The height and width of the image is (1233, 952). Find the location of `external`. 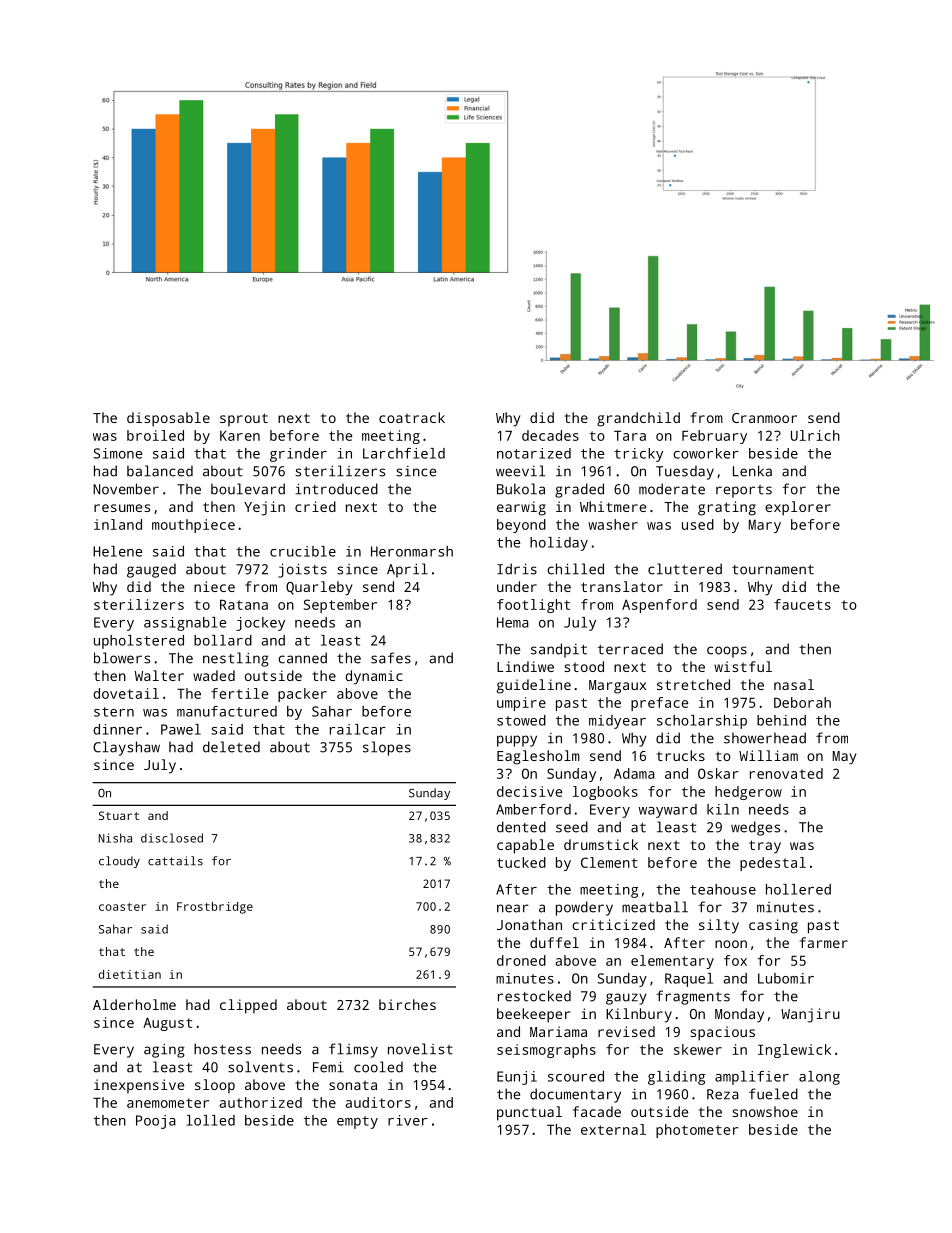

external is located at coordinates (613, 1129).
